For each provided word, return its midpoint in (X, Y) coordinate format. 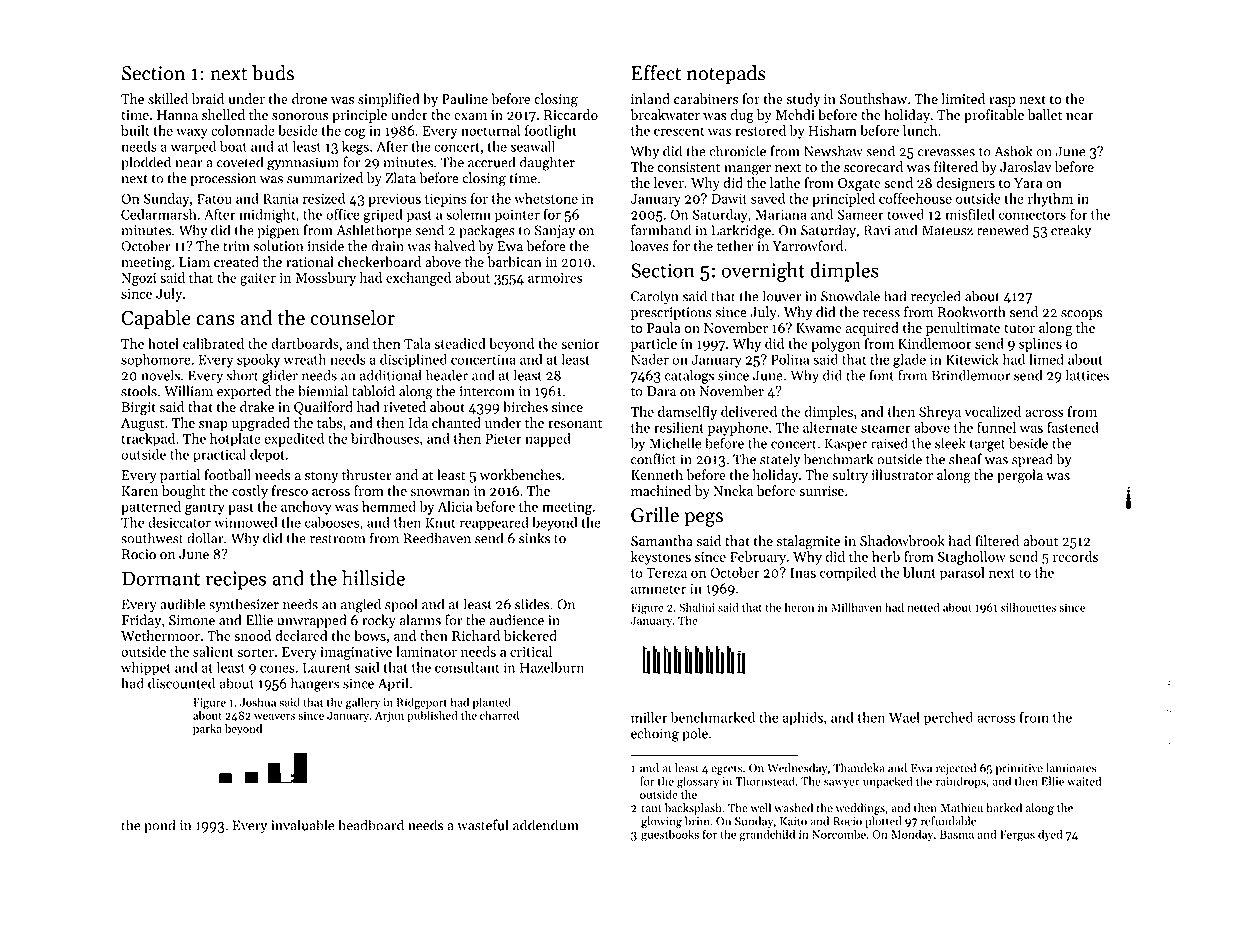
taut (651, 809)
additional (391, 375)
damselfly (687, 413)
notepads (726, 75)
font (882, 375)
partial (180, 476)
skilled (168, 99)
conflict (653, 459)
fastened (1073, 427)
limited (963, 99)
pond (160, 826)
